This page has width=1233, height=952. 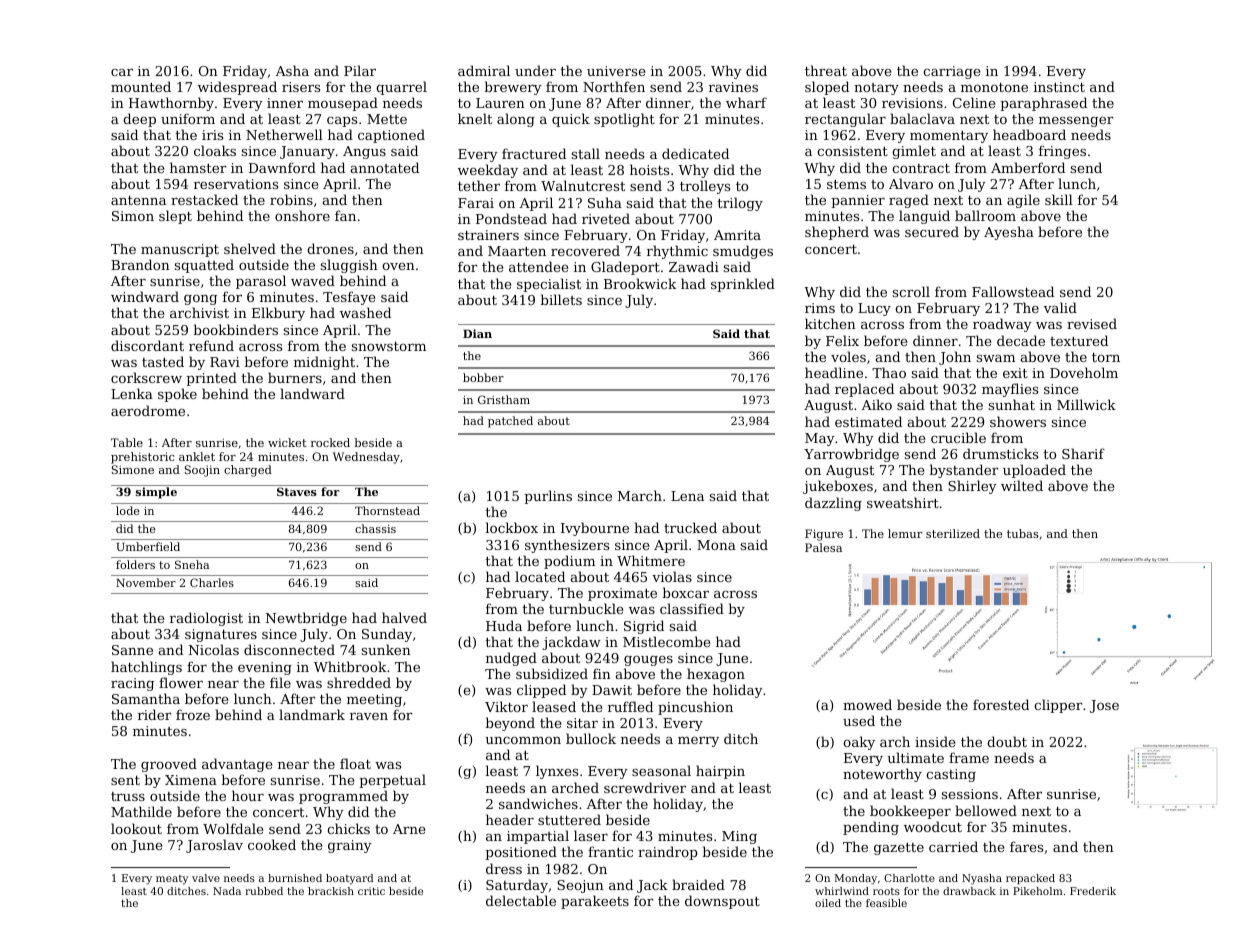 I want to click on shredded, so click(x=359, y=682).
